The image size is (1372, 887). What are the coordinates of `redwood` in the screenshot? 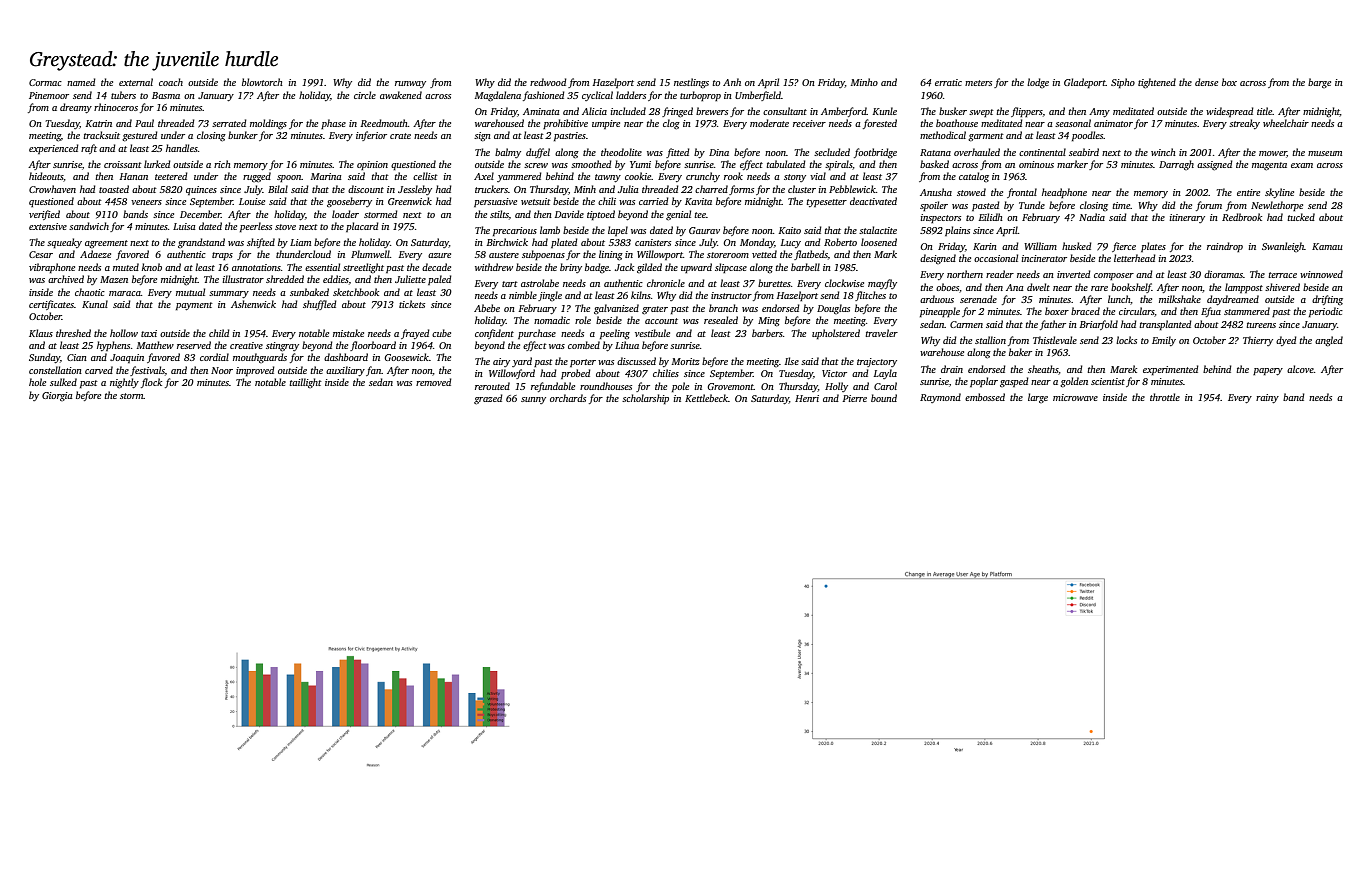 It's located at (548, 82).
